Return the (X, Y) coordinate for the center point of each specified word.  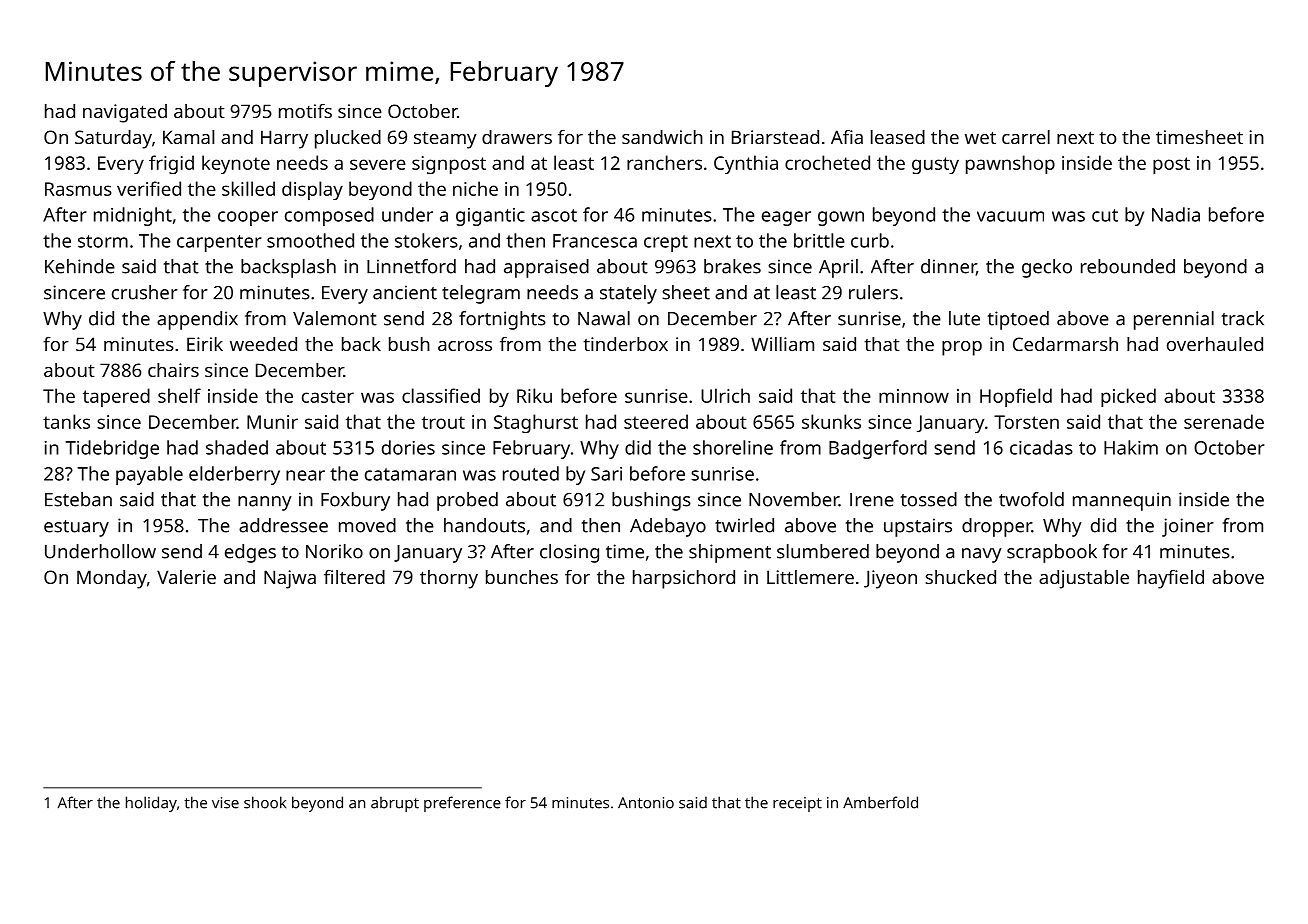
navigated (125, 113)
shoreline (733, 447)
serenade (1224, 421)
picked (1128, 397)
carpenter (219, 243)
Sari (606, 474)
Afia (847, 137)
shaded (237, 447)
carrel (1026, 137)
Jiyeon (890, 579)
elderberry (234, 475)
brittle (819, 240)
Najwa (290, 579)
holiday (151, 804)
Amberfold (880, 802)
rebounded (1128, 266)
